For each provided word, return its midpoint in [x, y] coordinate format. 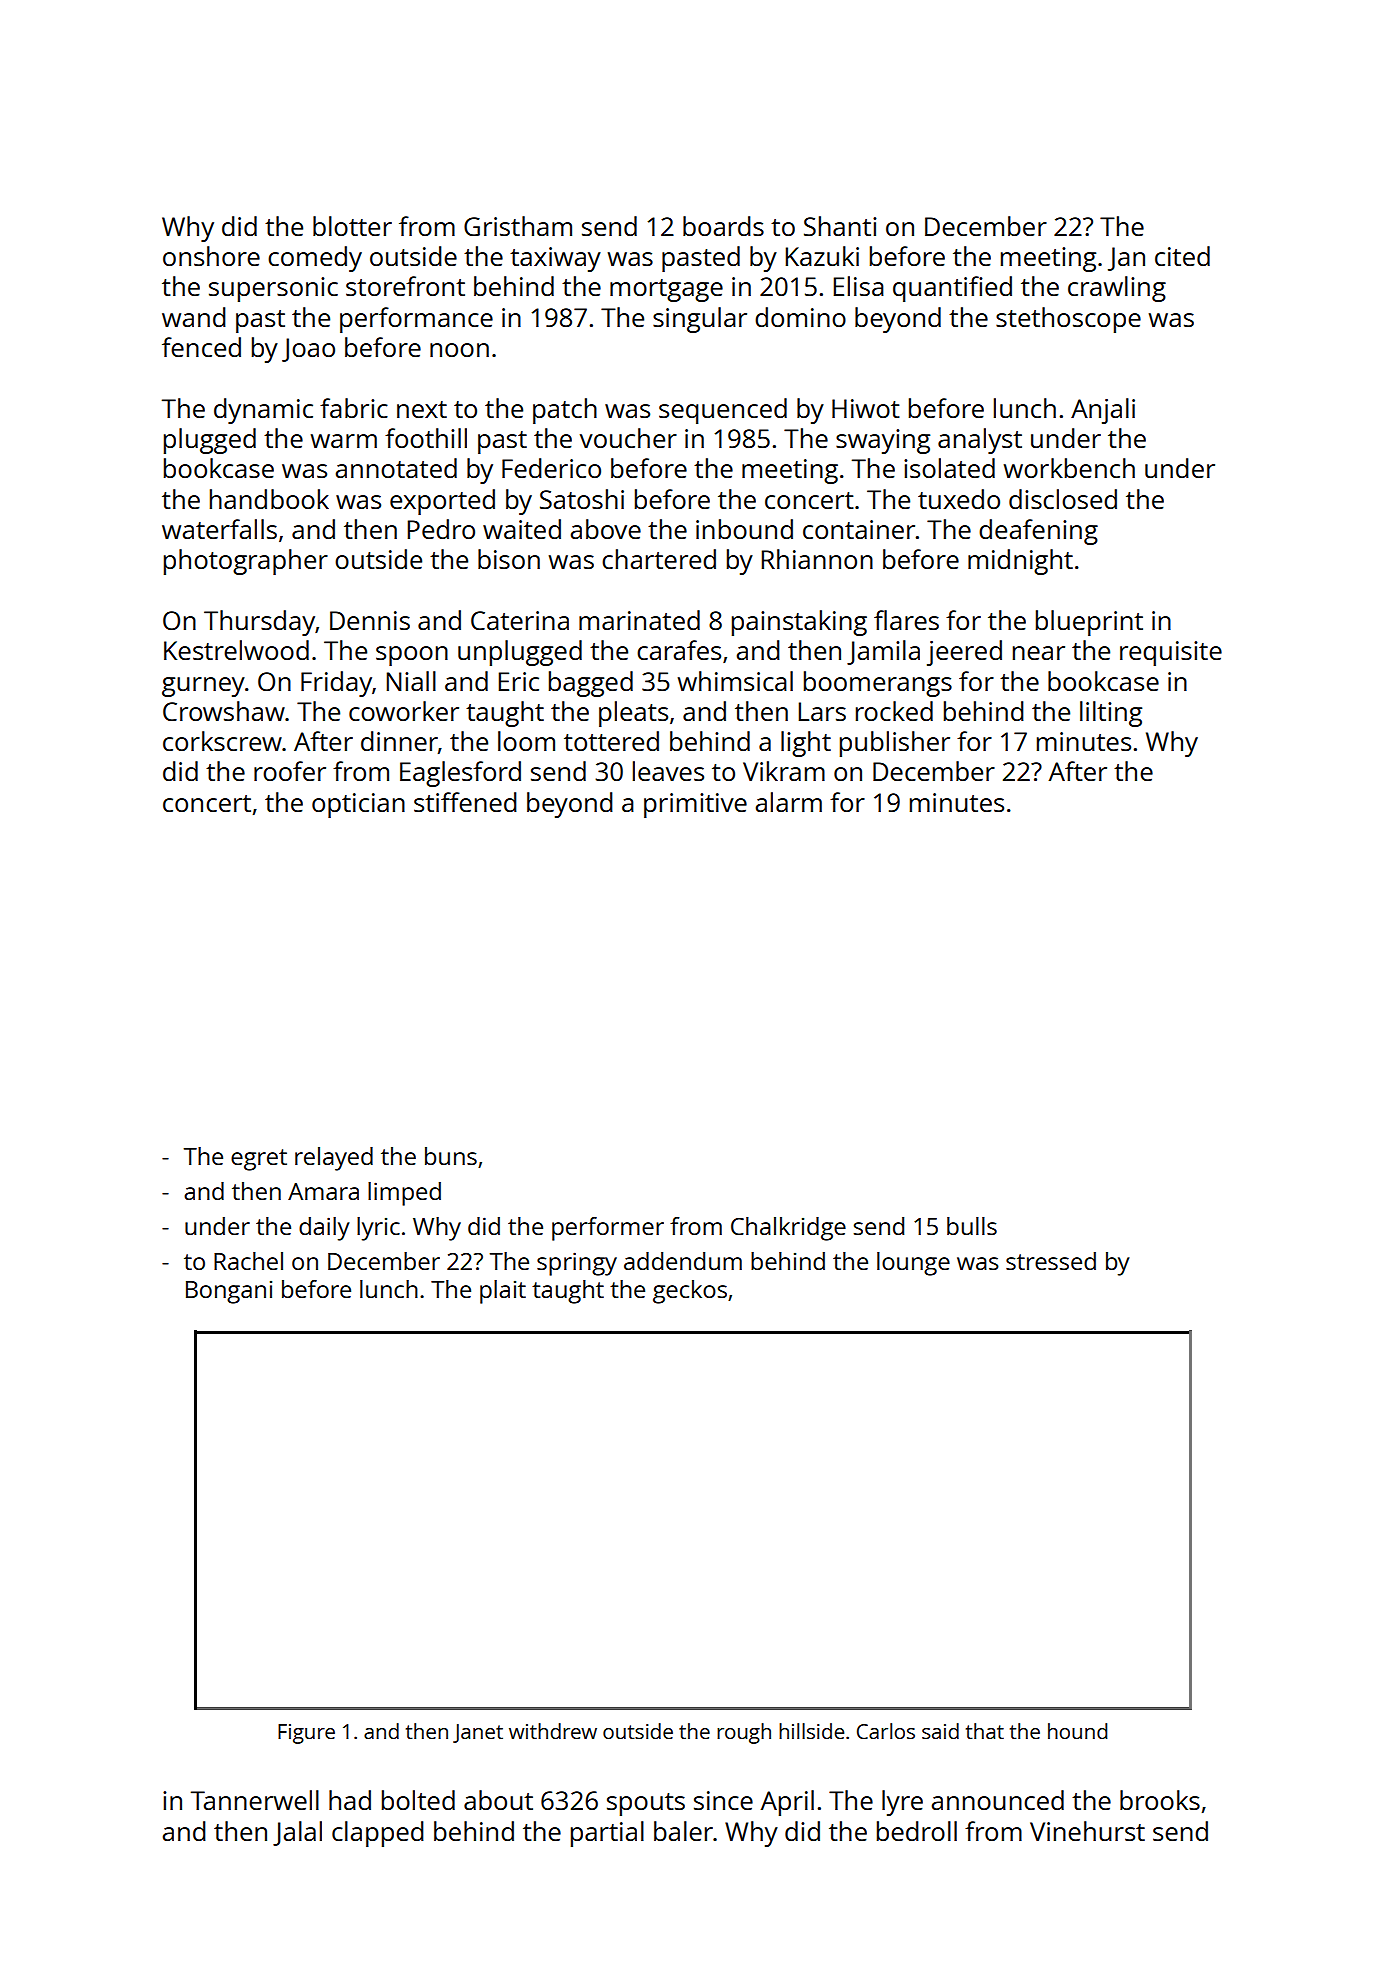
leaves [668, 771]
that [985, 1731]
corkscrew [222, 741]
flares [906, 620]
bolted [418, 1800]
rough [744, 1733]
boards [723, 226]
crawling [1117, 289]
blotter [352, 226]
